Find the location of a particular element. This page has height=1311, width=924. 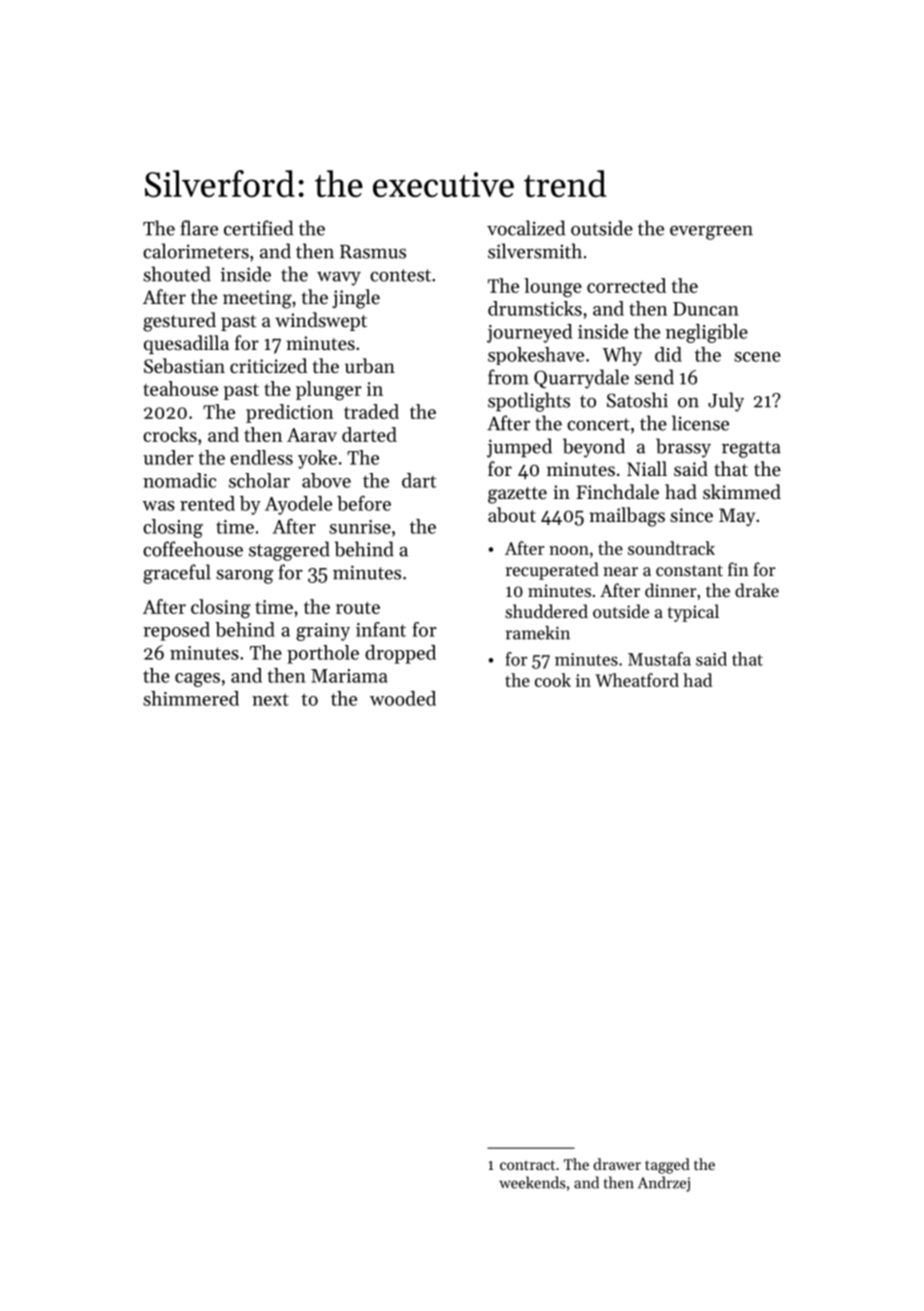

scene is located at coordinates (757, 357).
